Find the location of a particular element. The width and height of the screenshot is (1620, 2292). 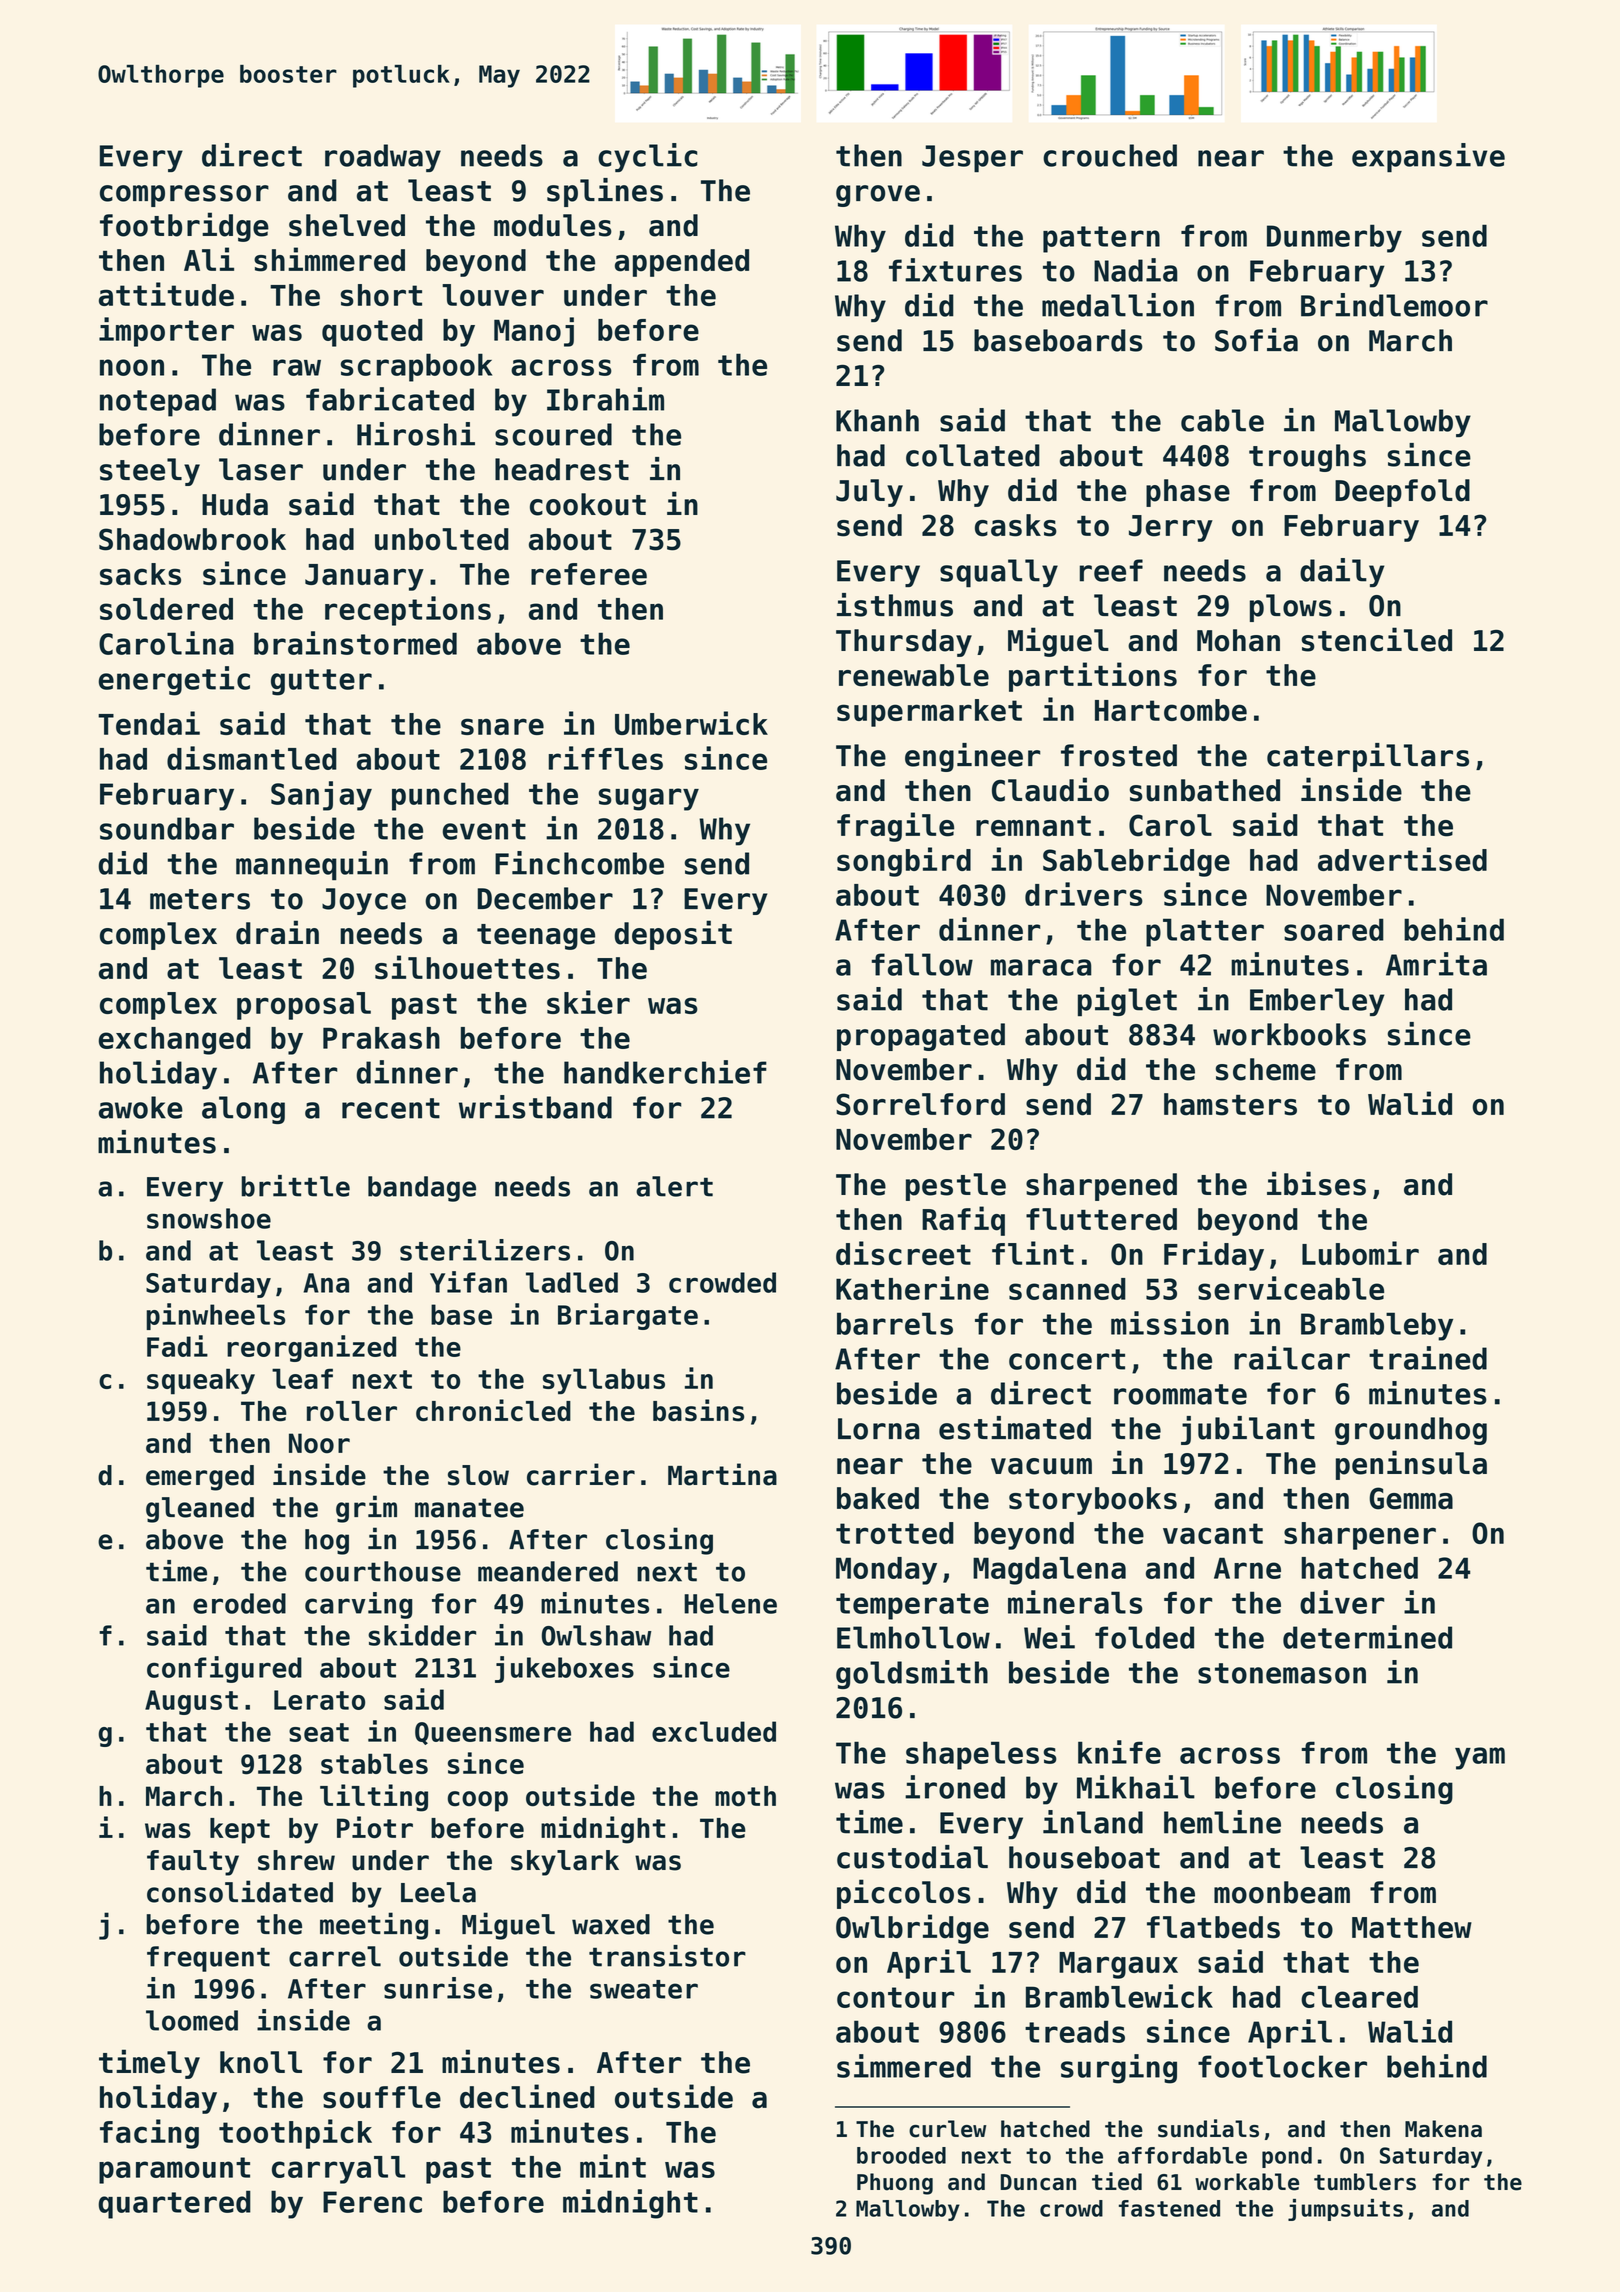

Gemma is located at coordinates (1411, 1498).
